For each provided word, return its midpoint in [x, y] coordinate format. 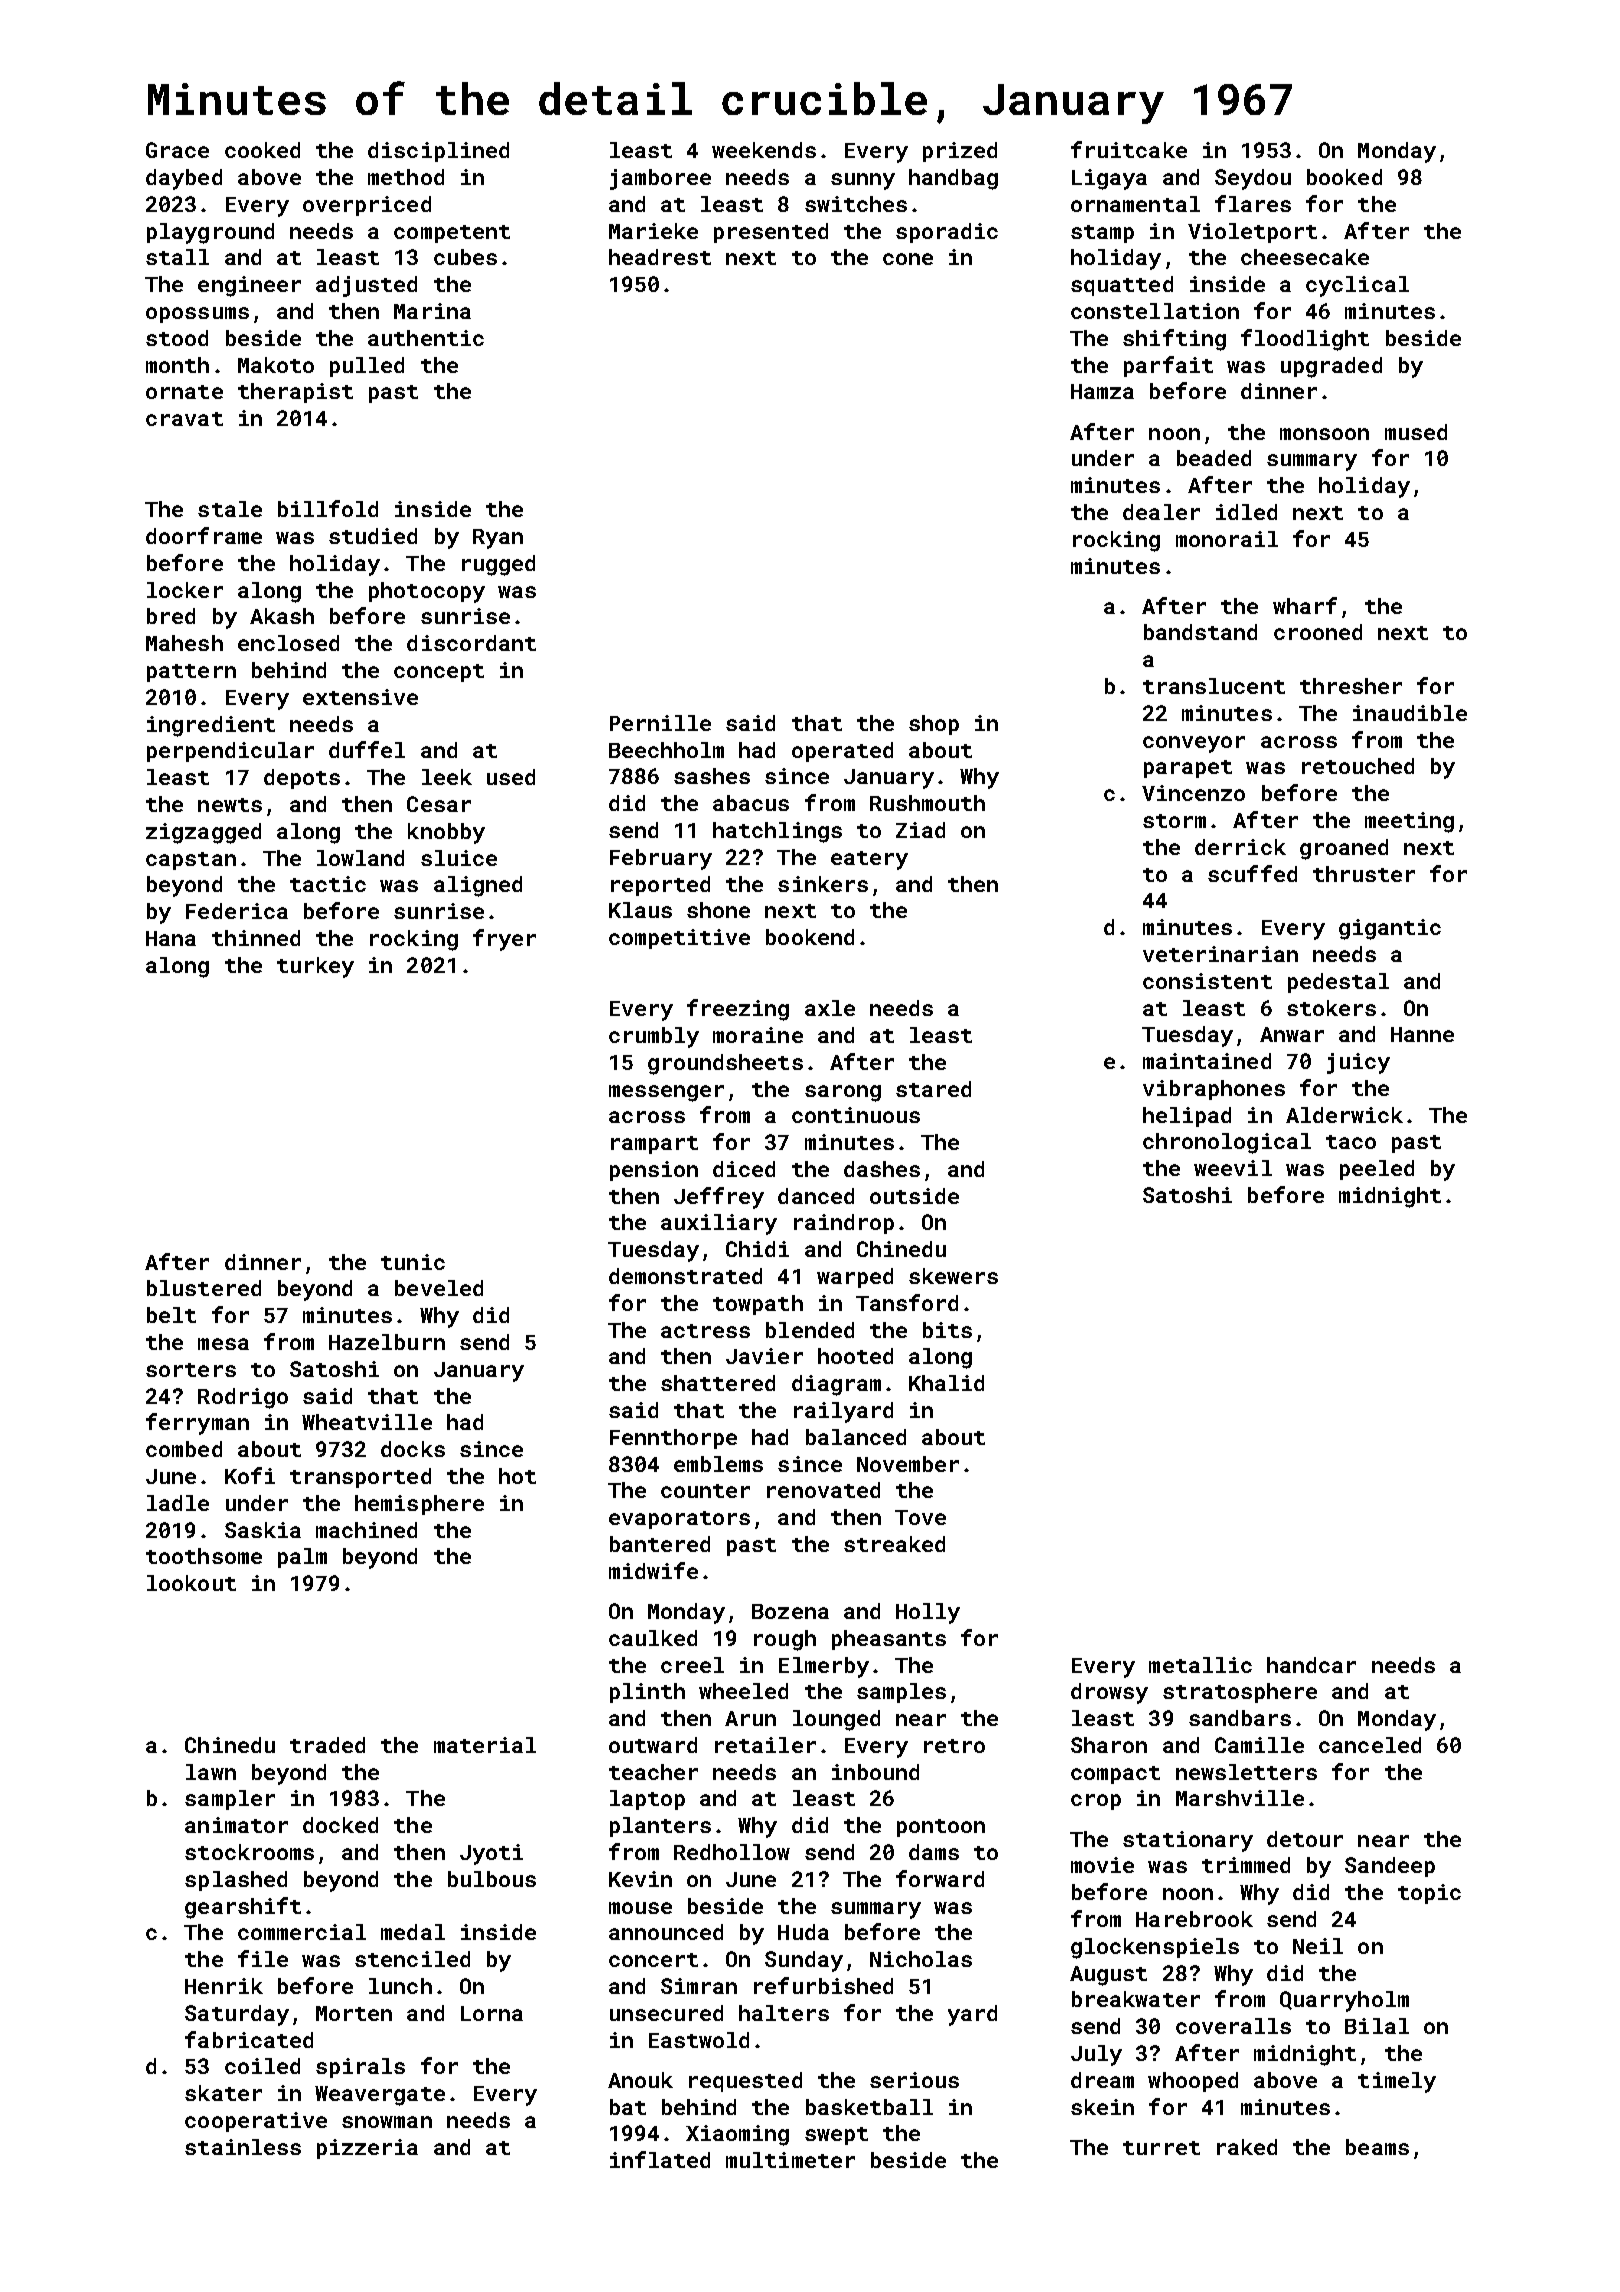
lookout [191, 1583]
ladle [178, 1503]
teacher [653, 1772]
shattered [718, 1383]
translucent [1214, 686]
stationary [1188, 1841]
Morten [354, 2013]
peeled [1377, 1170]
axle [830, 1008]
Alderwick [1344, 1115]
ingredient [211, 726]
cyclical [1357, 286]
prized [960, 152]
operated [842, 752]
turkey [315, 967]
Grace [177, 150]
